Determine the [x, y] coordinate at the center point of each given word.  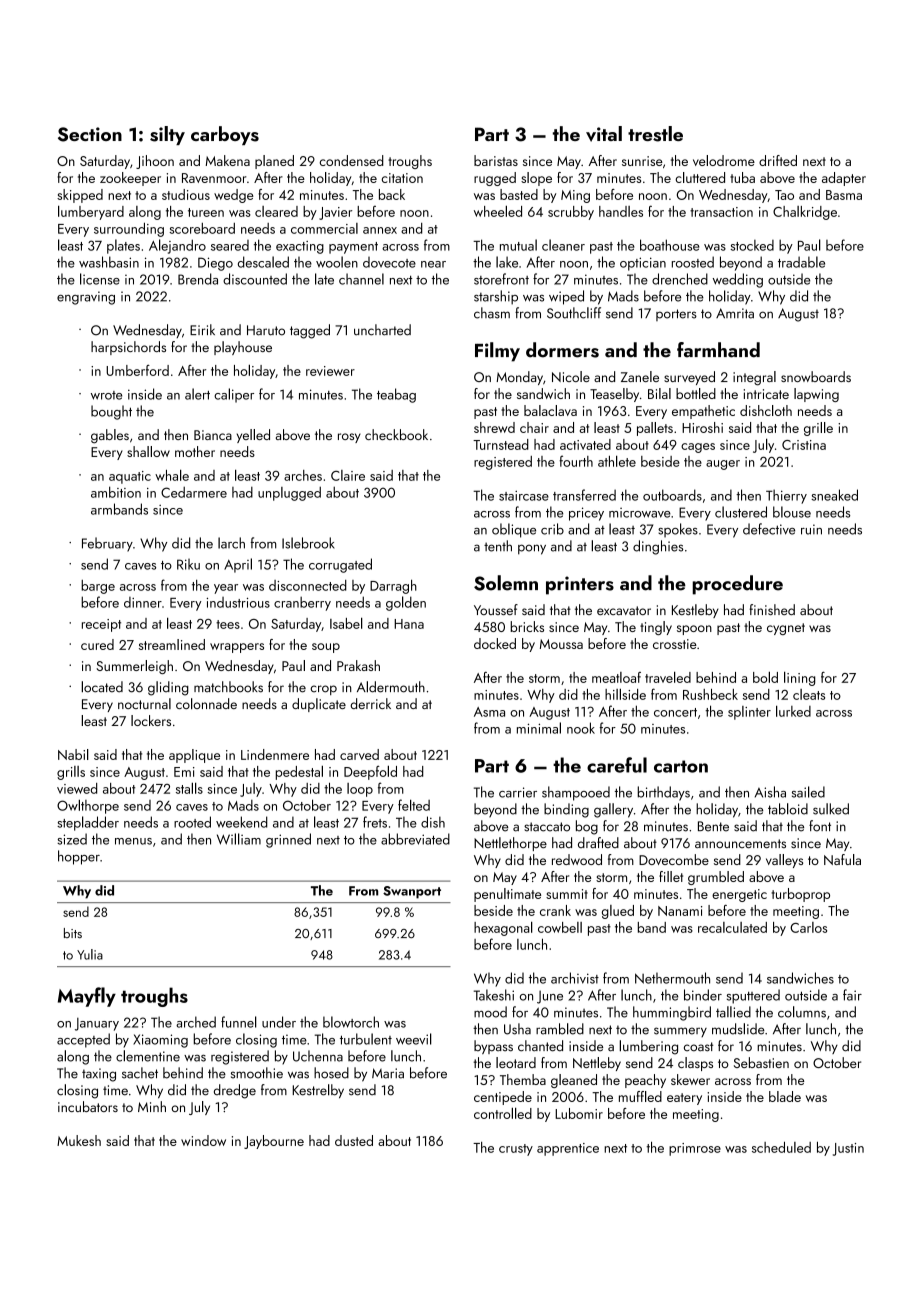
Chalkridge [805, 213]
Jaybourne [274, 1142]
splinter [749, 713]
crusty [516, 1150]
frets [375, 822]
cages [698, 448]
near [433, 264]
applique [194, 756]
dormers [562, 350]
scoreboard [202, 228]
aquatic [130, 477]
